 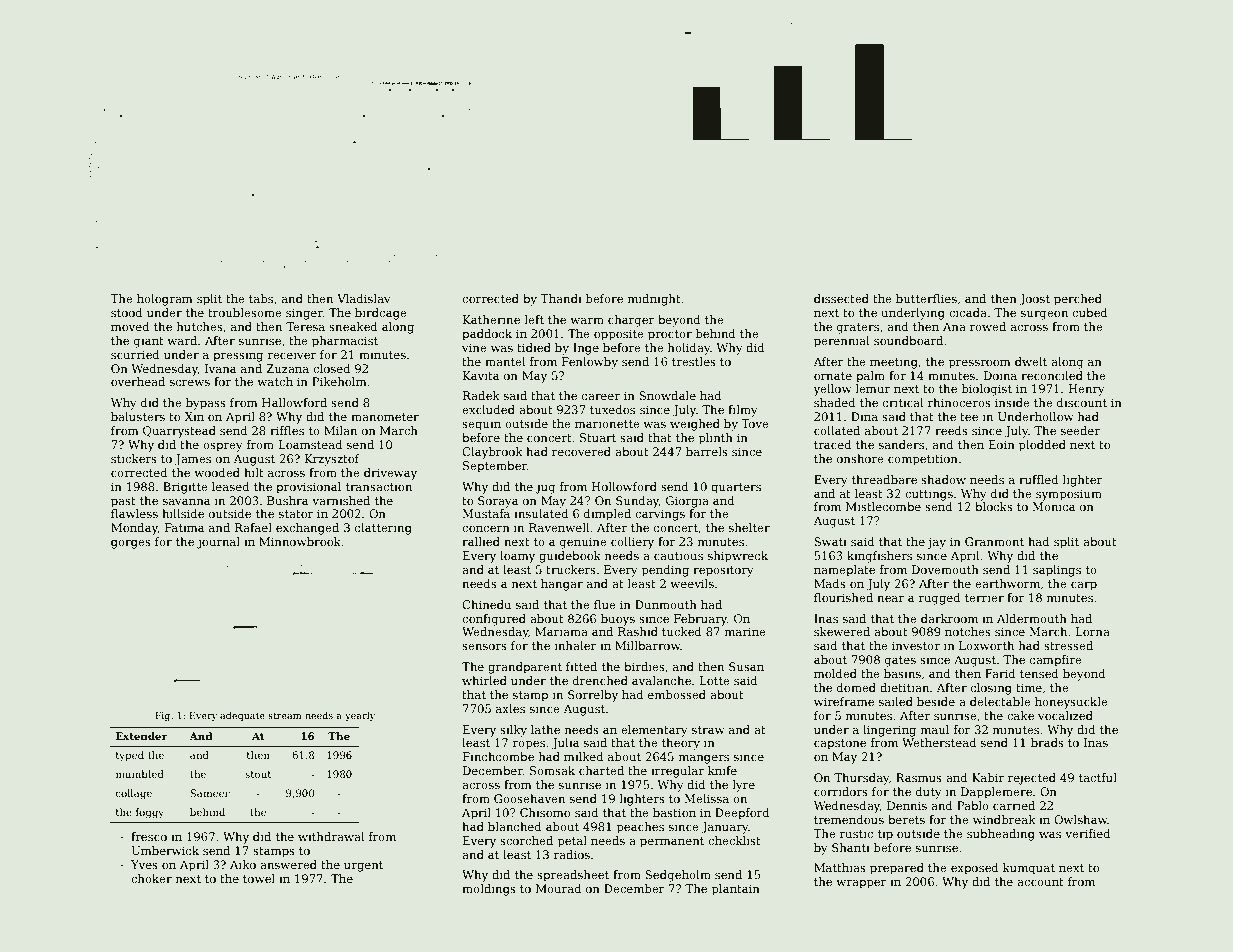 I want to click on Finchcombe, so click(x=498, y=756).
